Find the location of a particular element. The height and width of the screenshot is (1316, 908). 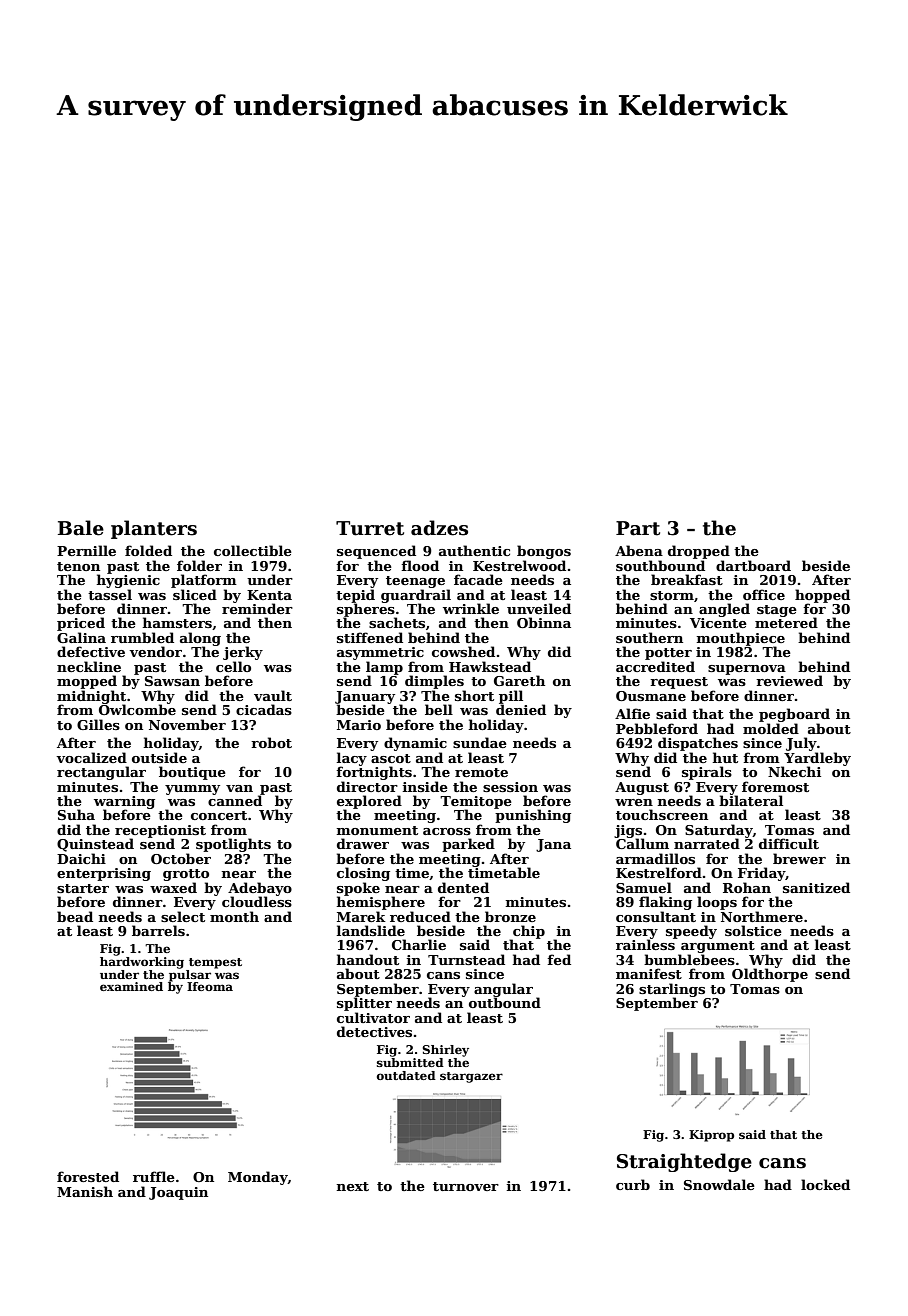

Kiprop is located at coordinates (711, 1136).
